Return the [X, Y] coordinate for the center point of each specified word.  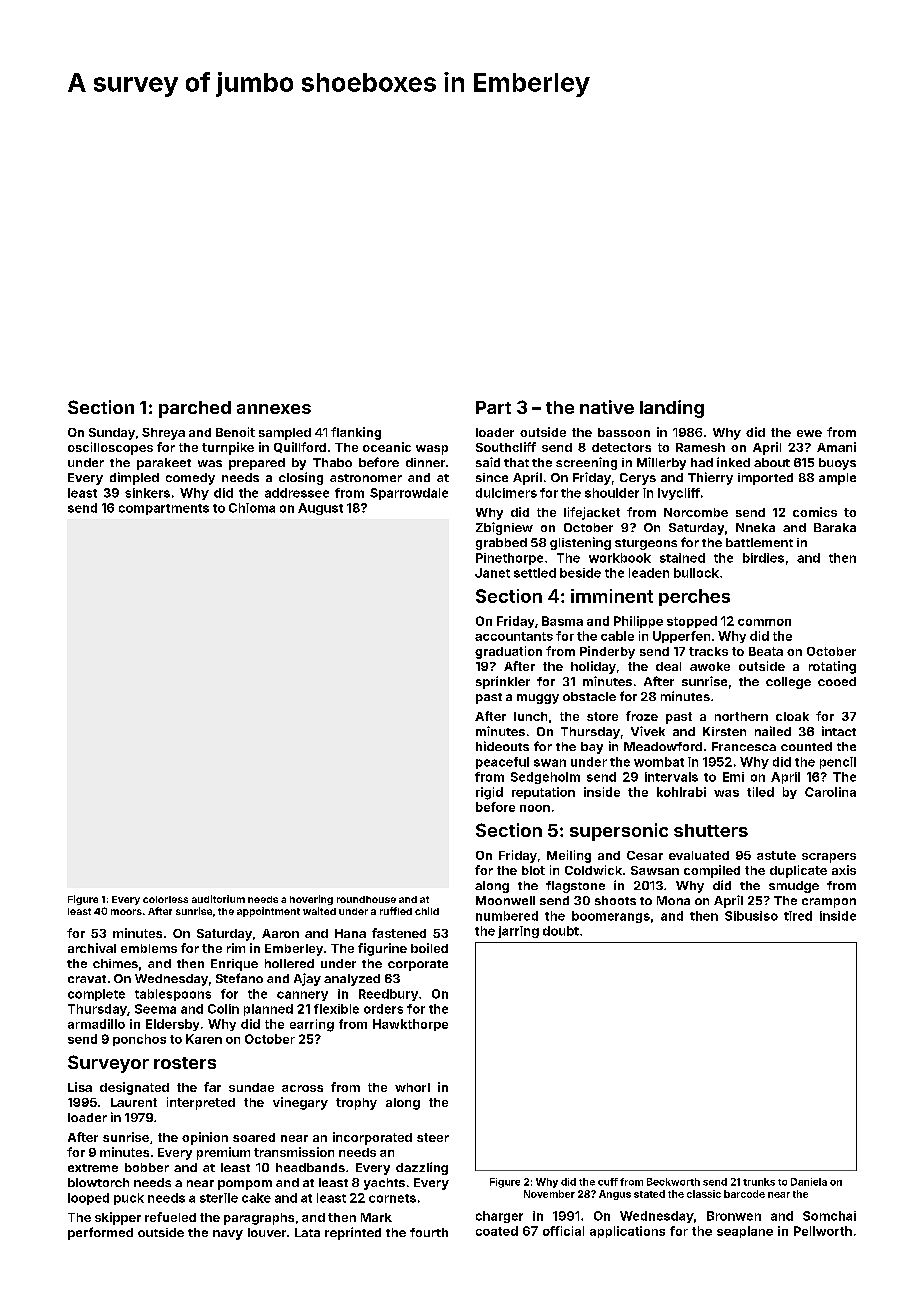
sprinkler [503, 682]
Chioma [252, 508]
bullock [696, 573]
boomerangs [611, 917]
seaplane [745, 1232]
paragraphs [259, 1219]
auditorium [218, 899]
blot [533, 870]
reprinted [353, 1233]
